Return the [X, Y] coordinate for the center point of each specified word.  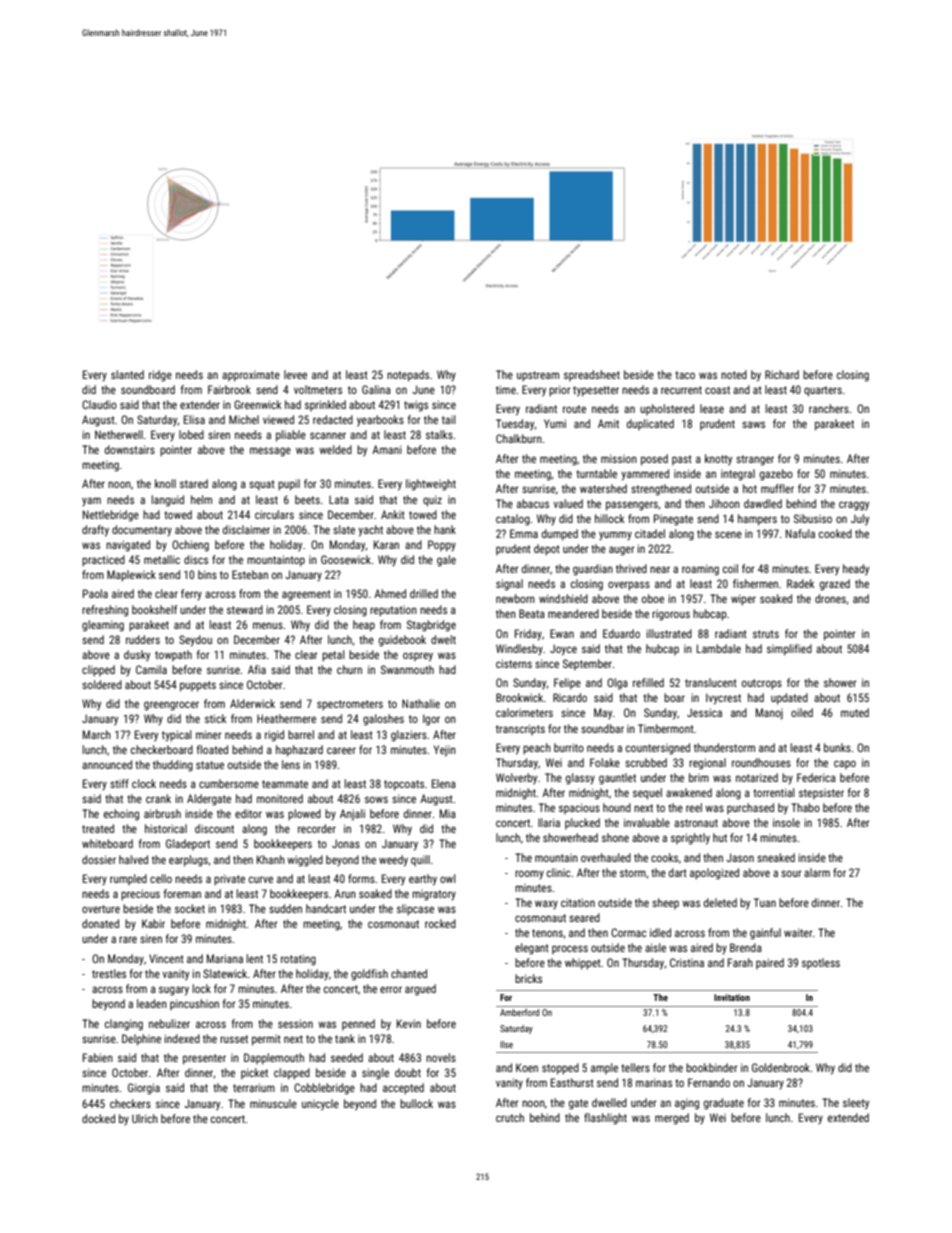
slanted [127, 374]
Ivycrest [723, 699]
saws [753, 424]
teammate [285, 784]
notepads [408, 376]
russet [234, 1039]
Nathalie [421, 703]
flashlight [605, 1119]
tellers [635, 1067]
